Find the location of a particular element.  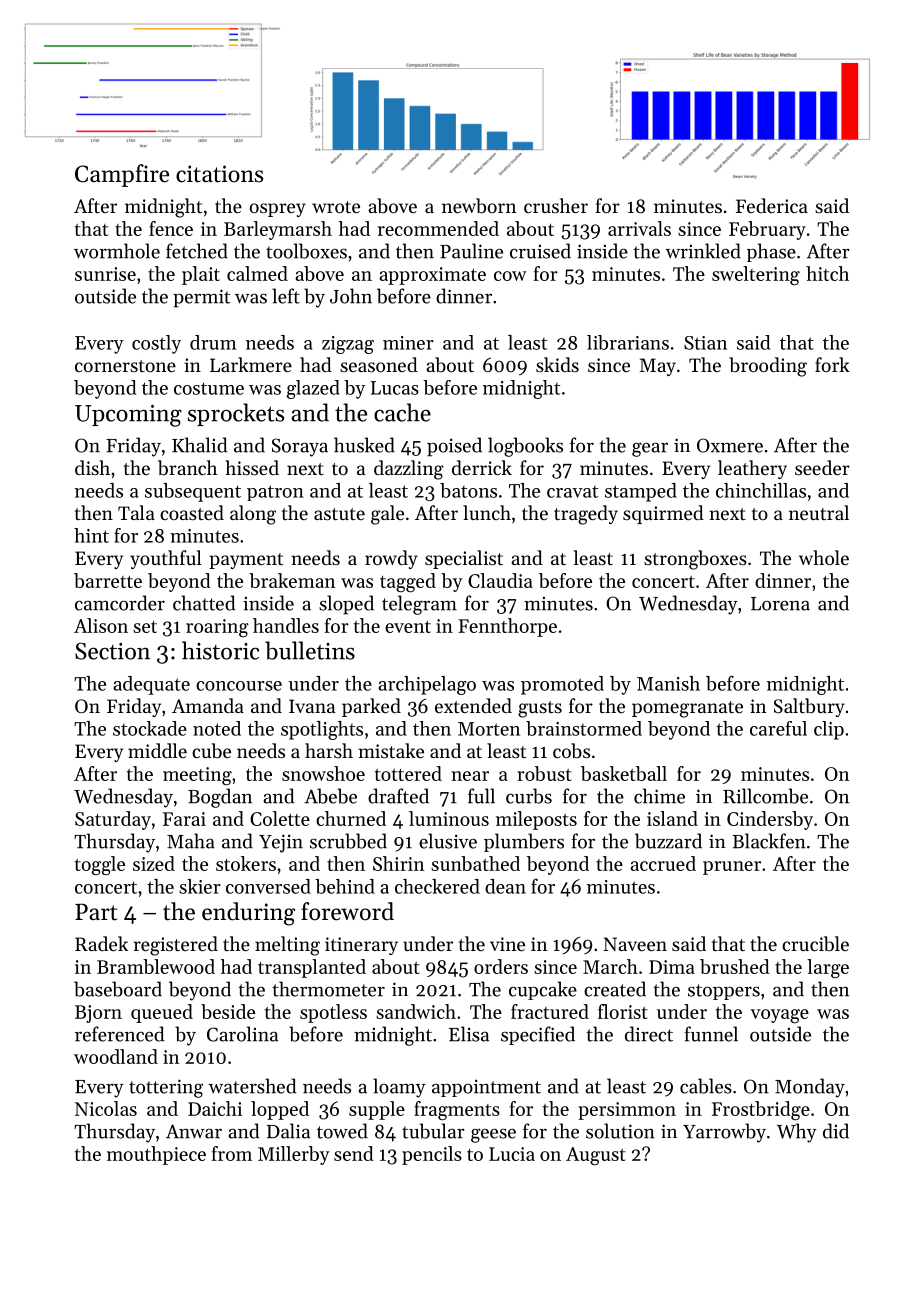

event is located at coordinates (408, 627).
